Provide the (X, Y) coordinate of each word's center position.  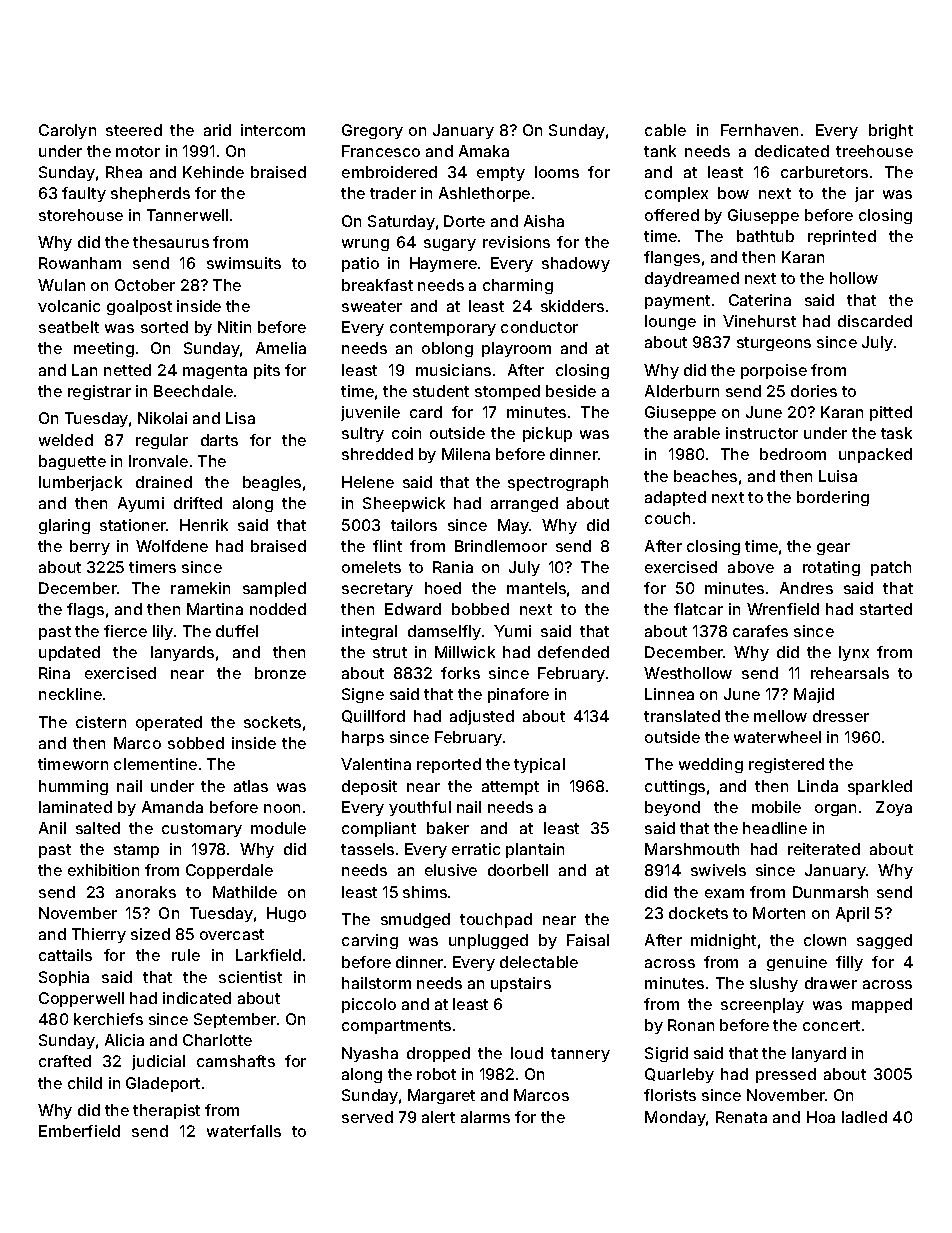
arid (217, 130)
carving (370, 941)
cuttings (675, 787)
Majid (814, 695)
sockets (272, 722)
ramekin (200, 588)
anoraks (146, 892)
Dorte (464, 221)
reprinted (842, 237)
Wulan (61, 285)
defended (573, 652)
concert (831, 1025)
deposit (369, 787)
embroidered (389, 172)
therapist (166, 1111)
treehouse (874, 151)
